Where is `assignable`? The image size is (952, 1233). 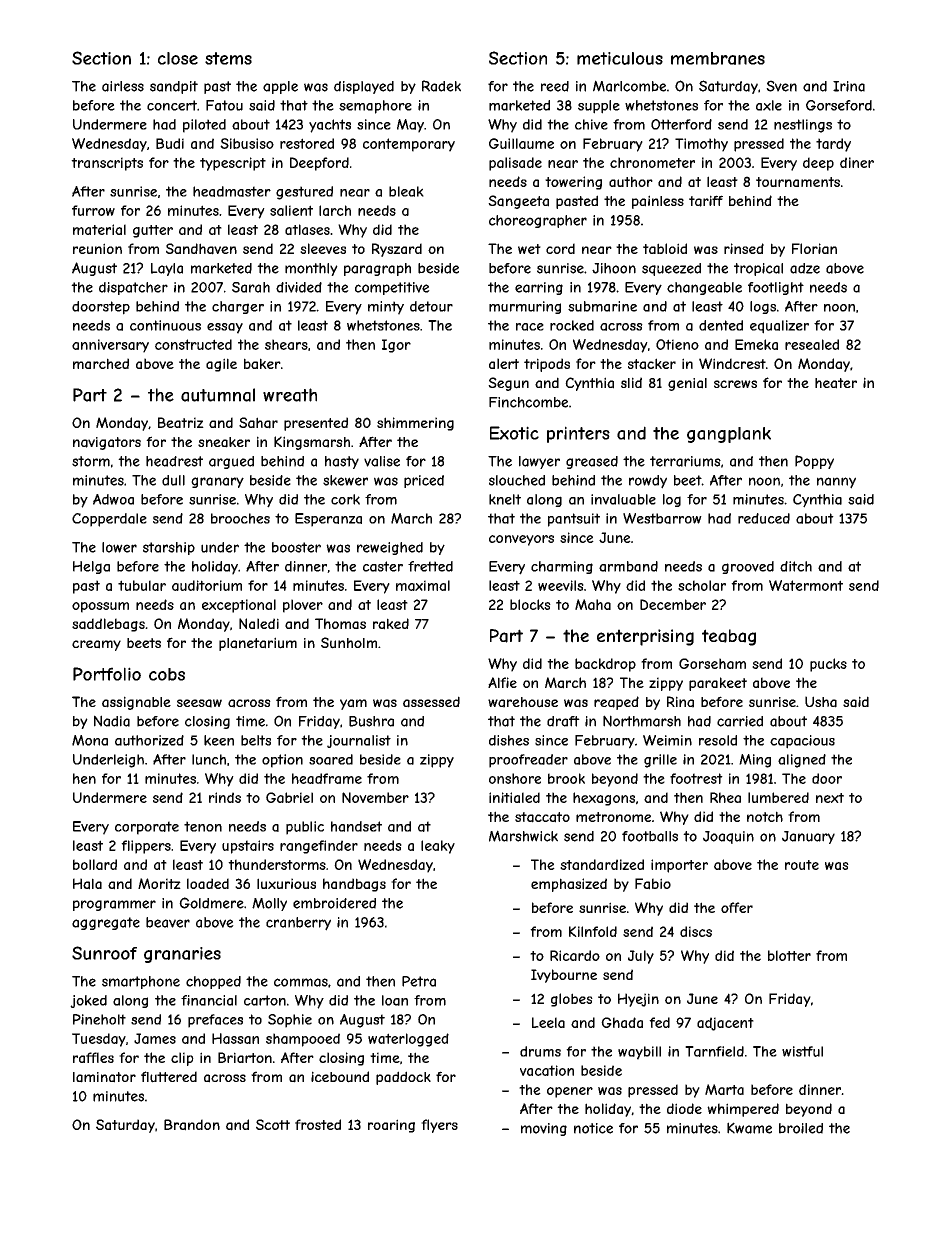
assignable is located at coordinates (136, 703).
